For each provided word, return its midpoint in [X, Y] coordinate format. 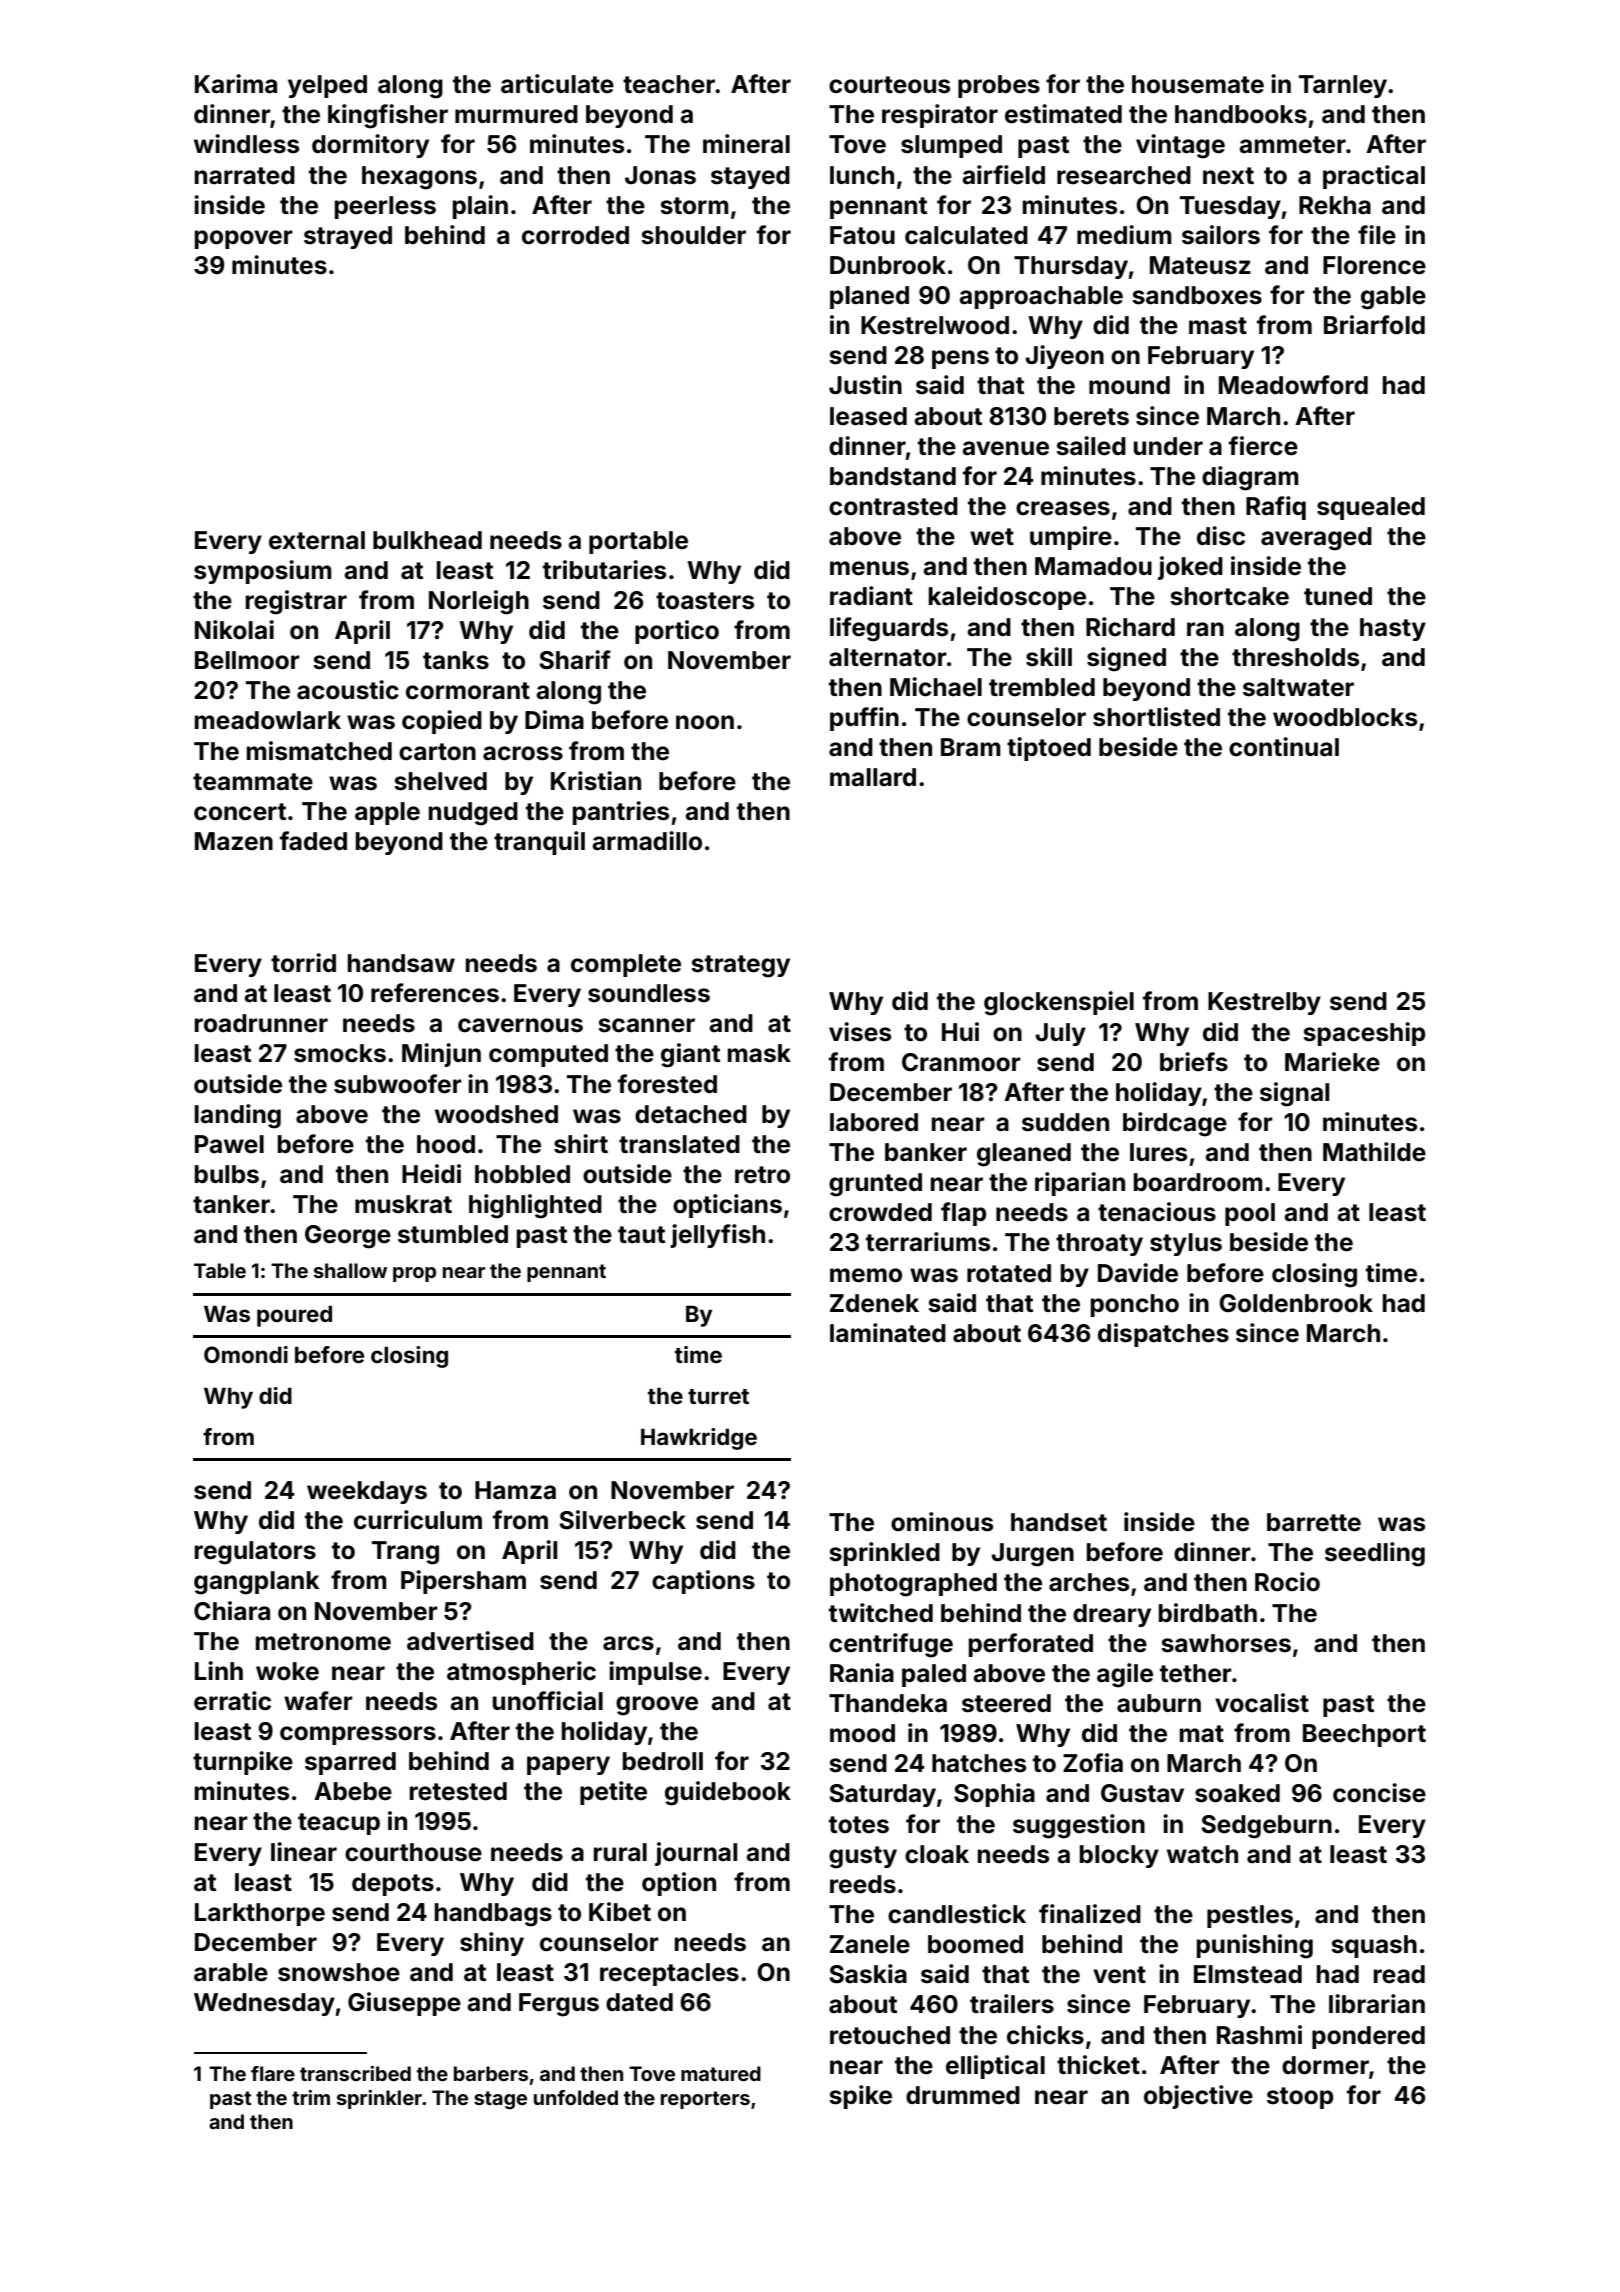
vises [860, 1032]
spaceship [1364, 1034]
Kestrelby [1264, 1003]
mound [1129, 385]
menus [869, 568]
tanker [231, 1204]
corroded [575, 235]
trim [311, 2097]
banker [926, 1152]
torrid [303, 963]
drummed [963, 2095]
